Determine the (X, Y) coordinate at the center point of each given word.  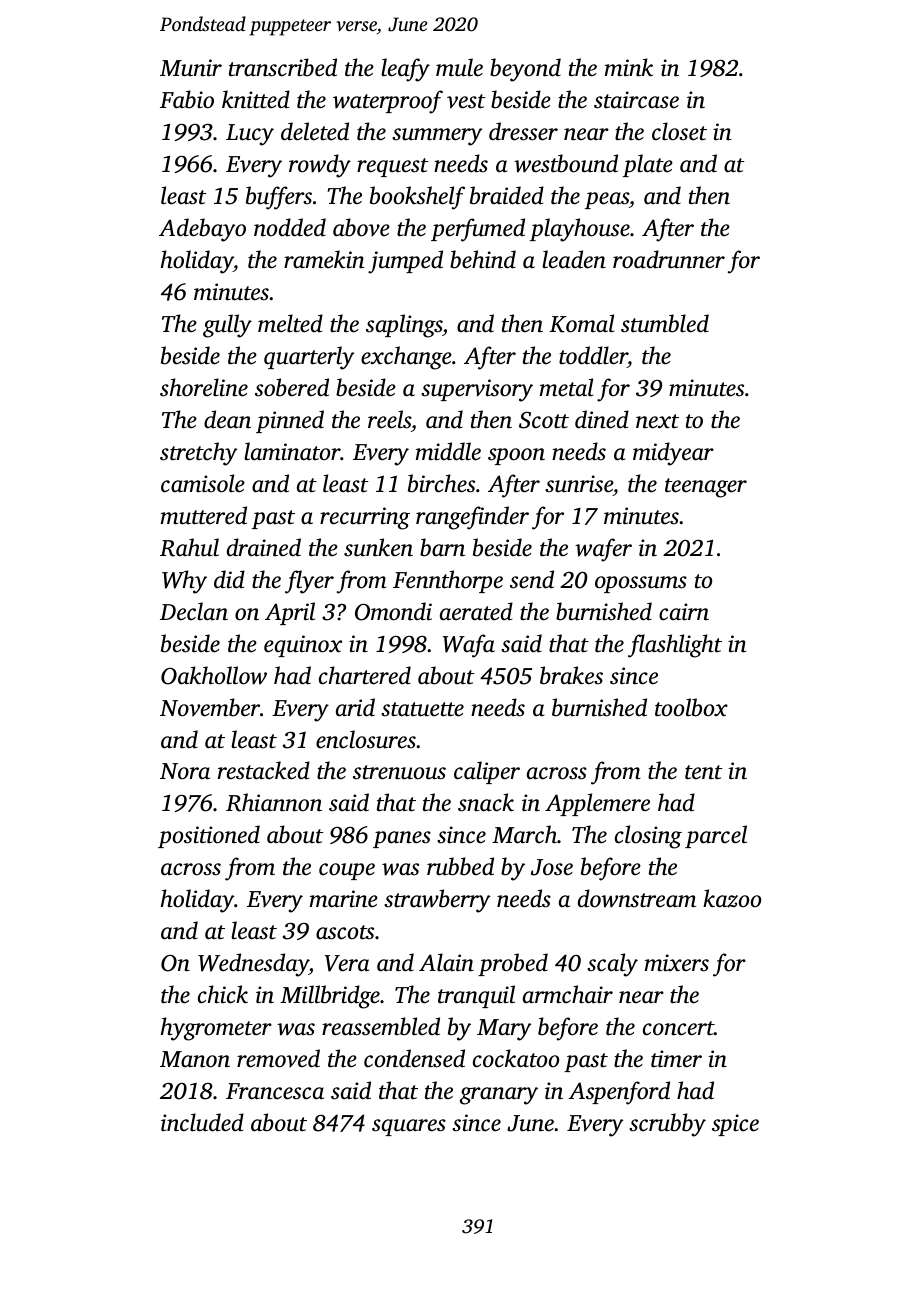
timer (676, 1059)
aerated (476, 611)
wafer (603, 550)
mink (629, 67)
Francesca (275, 1091)
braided (507, 195)
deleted (315, 131)
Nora (185, 771)
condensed (414, 1058)
